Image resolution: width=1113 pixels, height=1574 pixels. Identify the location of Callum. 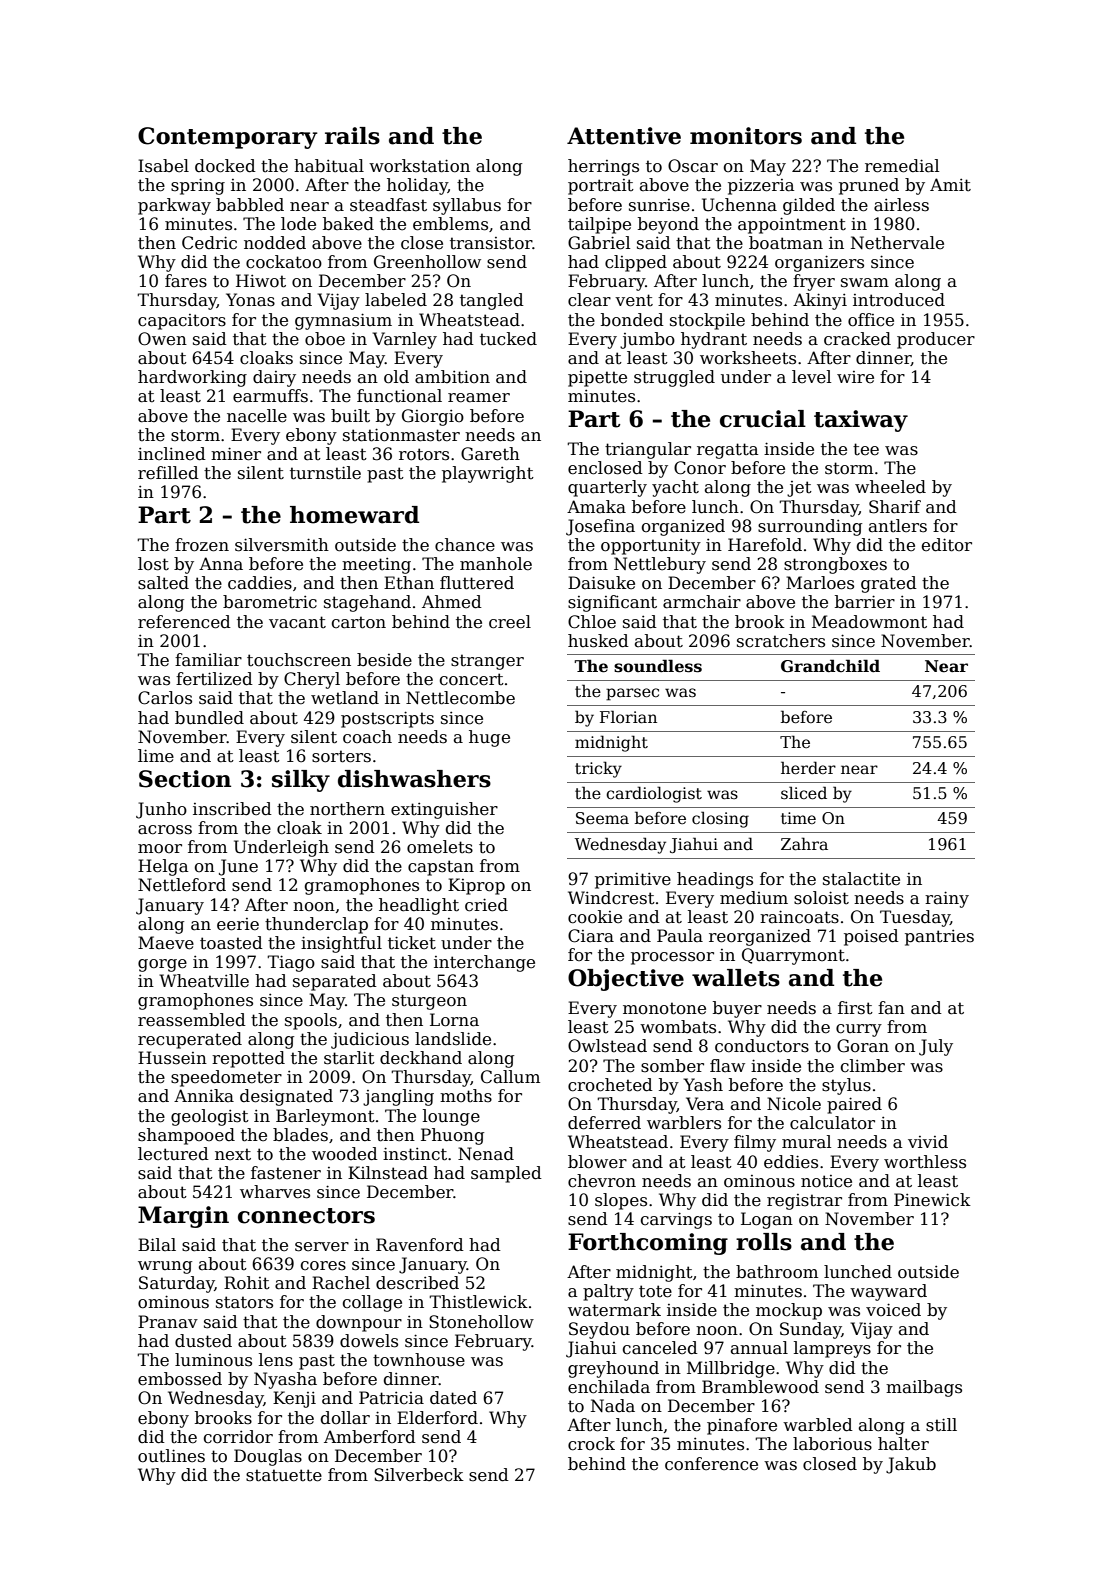
(510, 1077).
